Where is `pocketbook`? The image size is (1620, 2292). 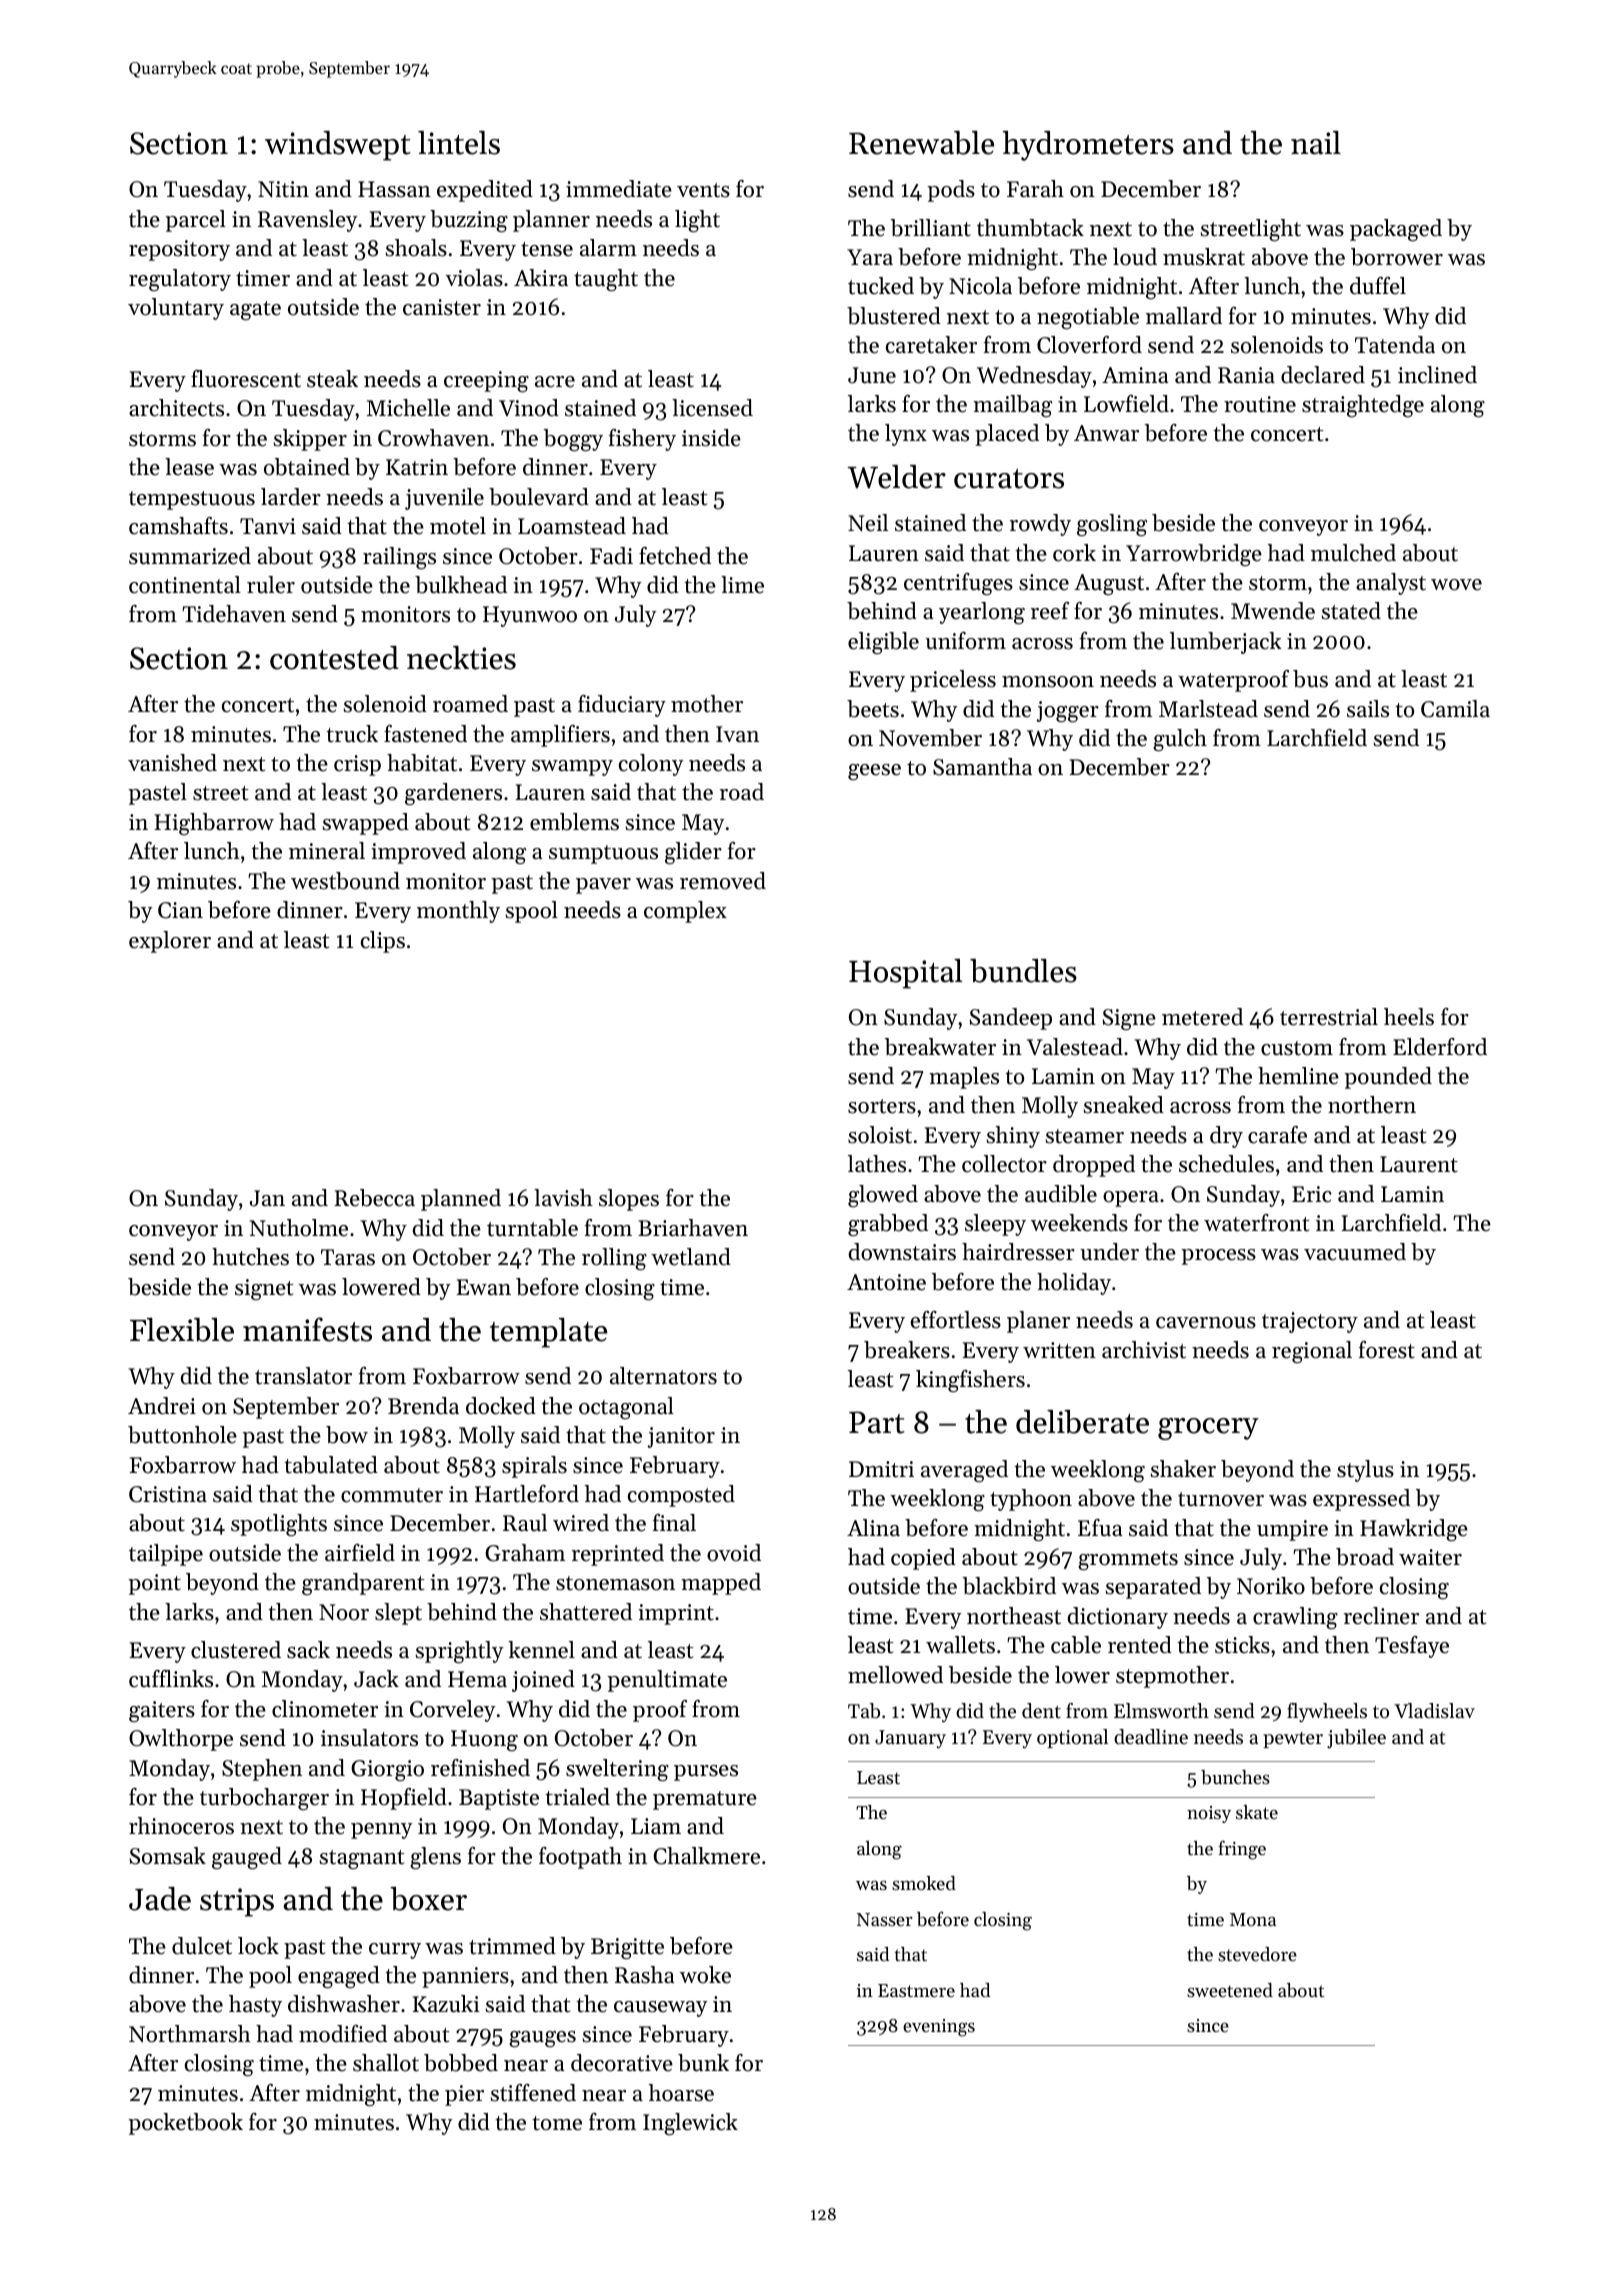 pocketbook is located at coordinates (185, 2124).
